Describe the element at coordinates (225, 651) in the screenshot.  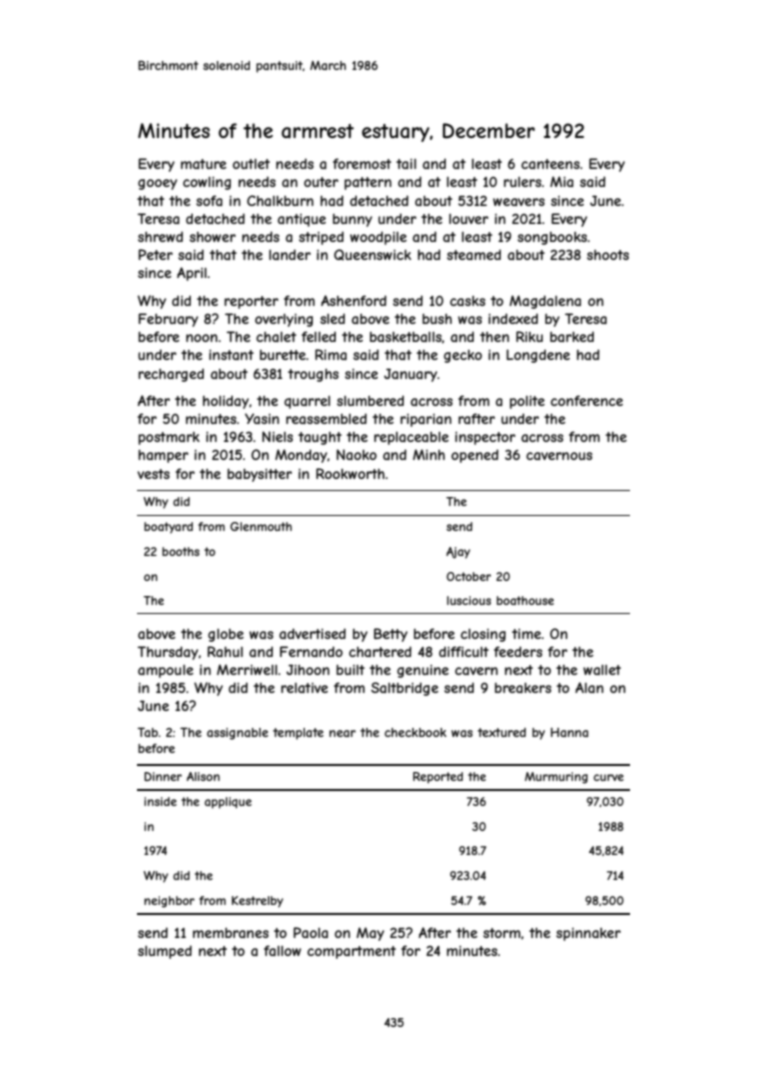
I see `Rahul` at that location.
